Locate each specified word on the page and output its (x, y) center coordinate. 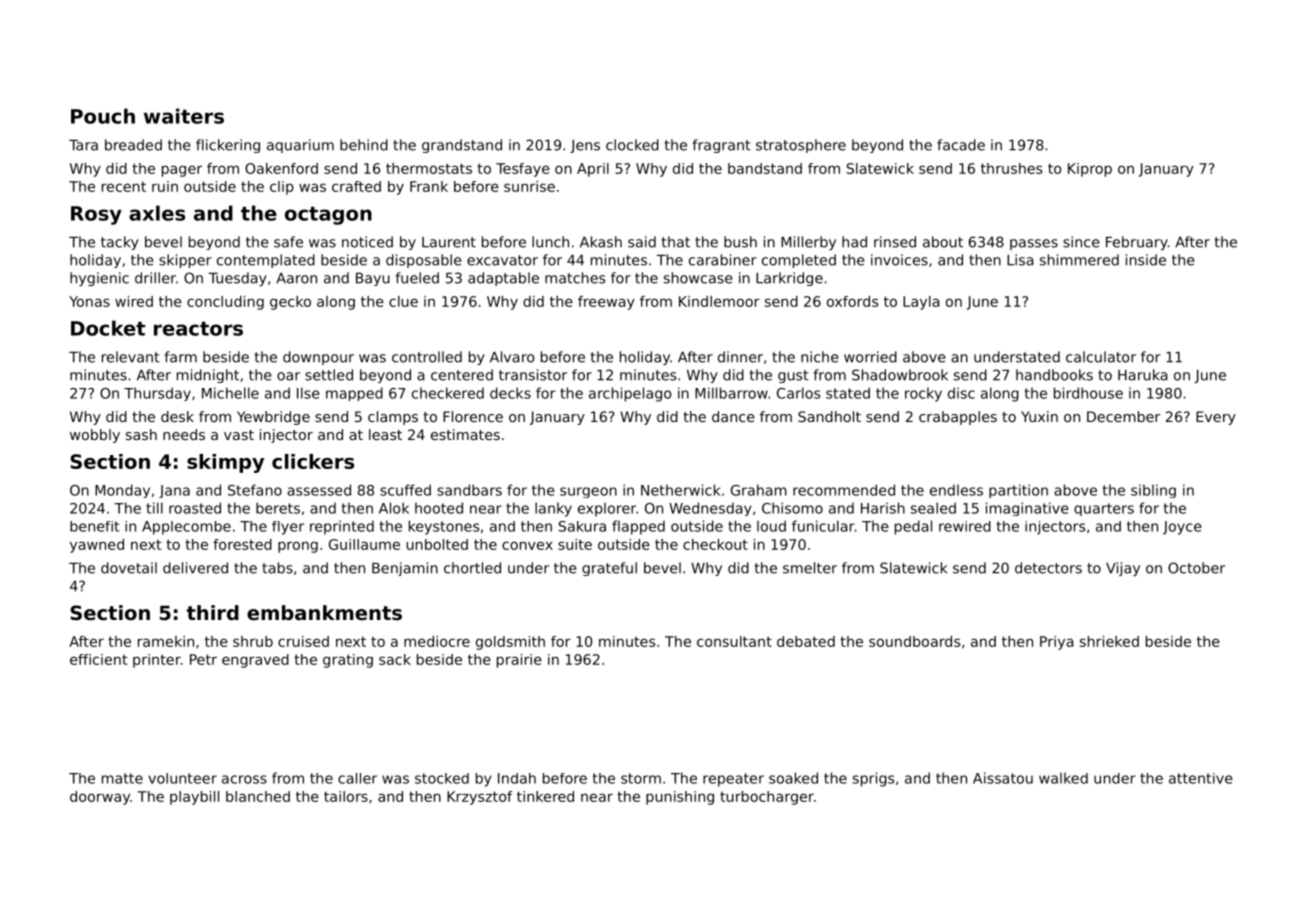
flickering (228, 146)
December (1123, 416)
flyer (288, 528)
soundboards (914, 641)
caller (357, 778)
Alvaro (512, 357)
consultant (734, 641)
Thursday (157, 394)
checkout (715, 544)
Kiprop (1090, 170)
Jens (585, 146)
